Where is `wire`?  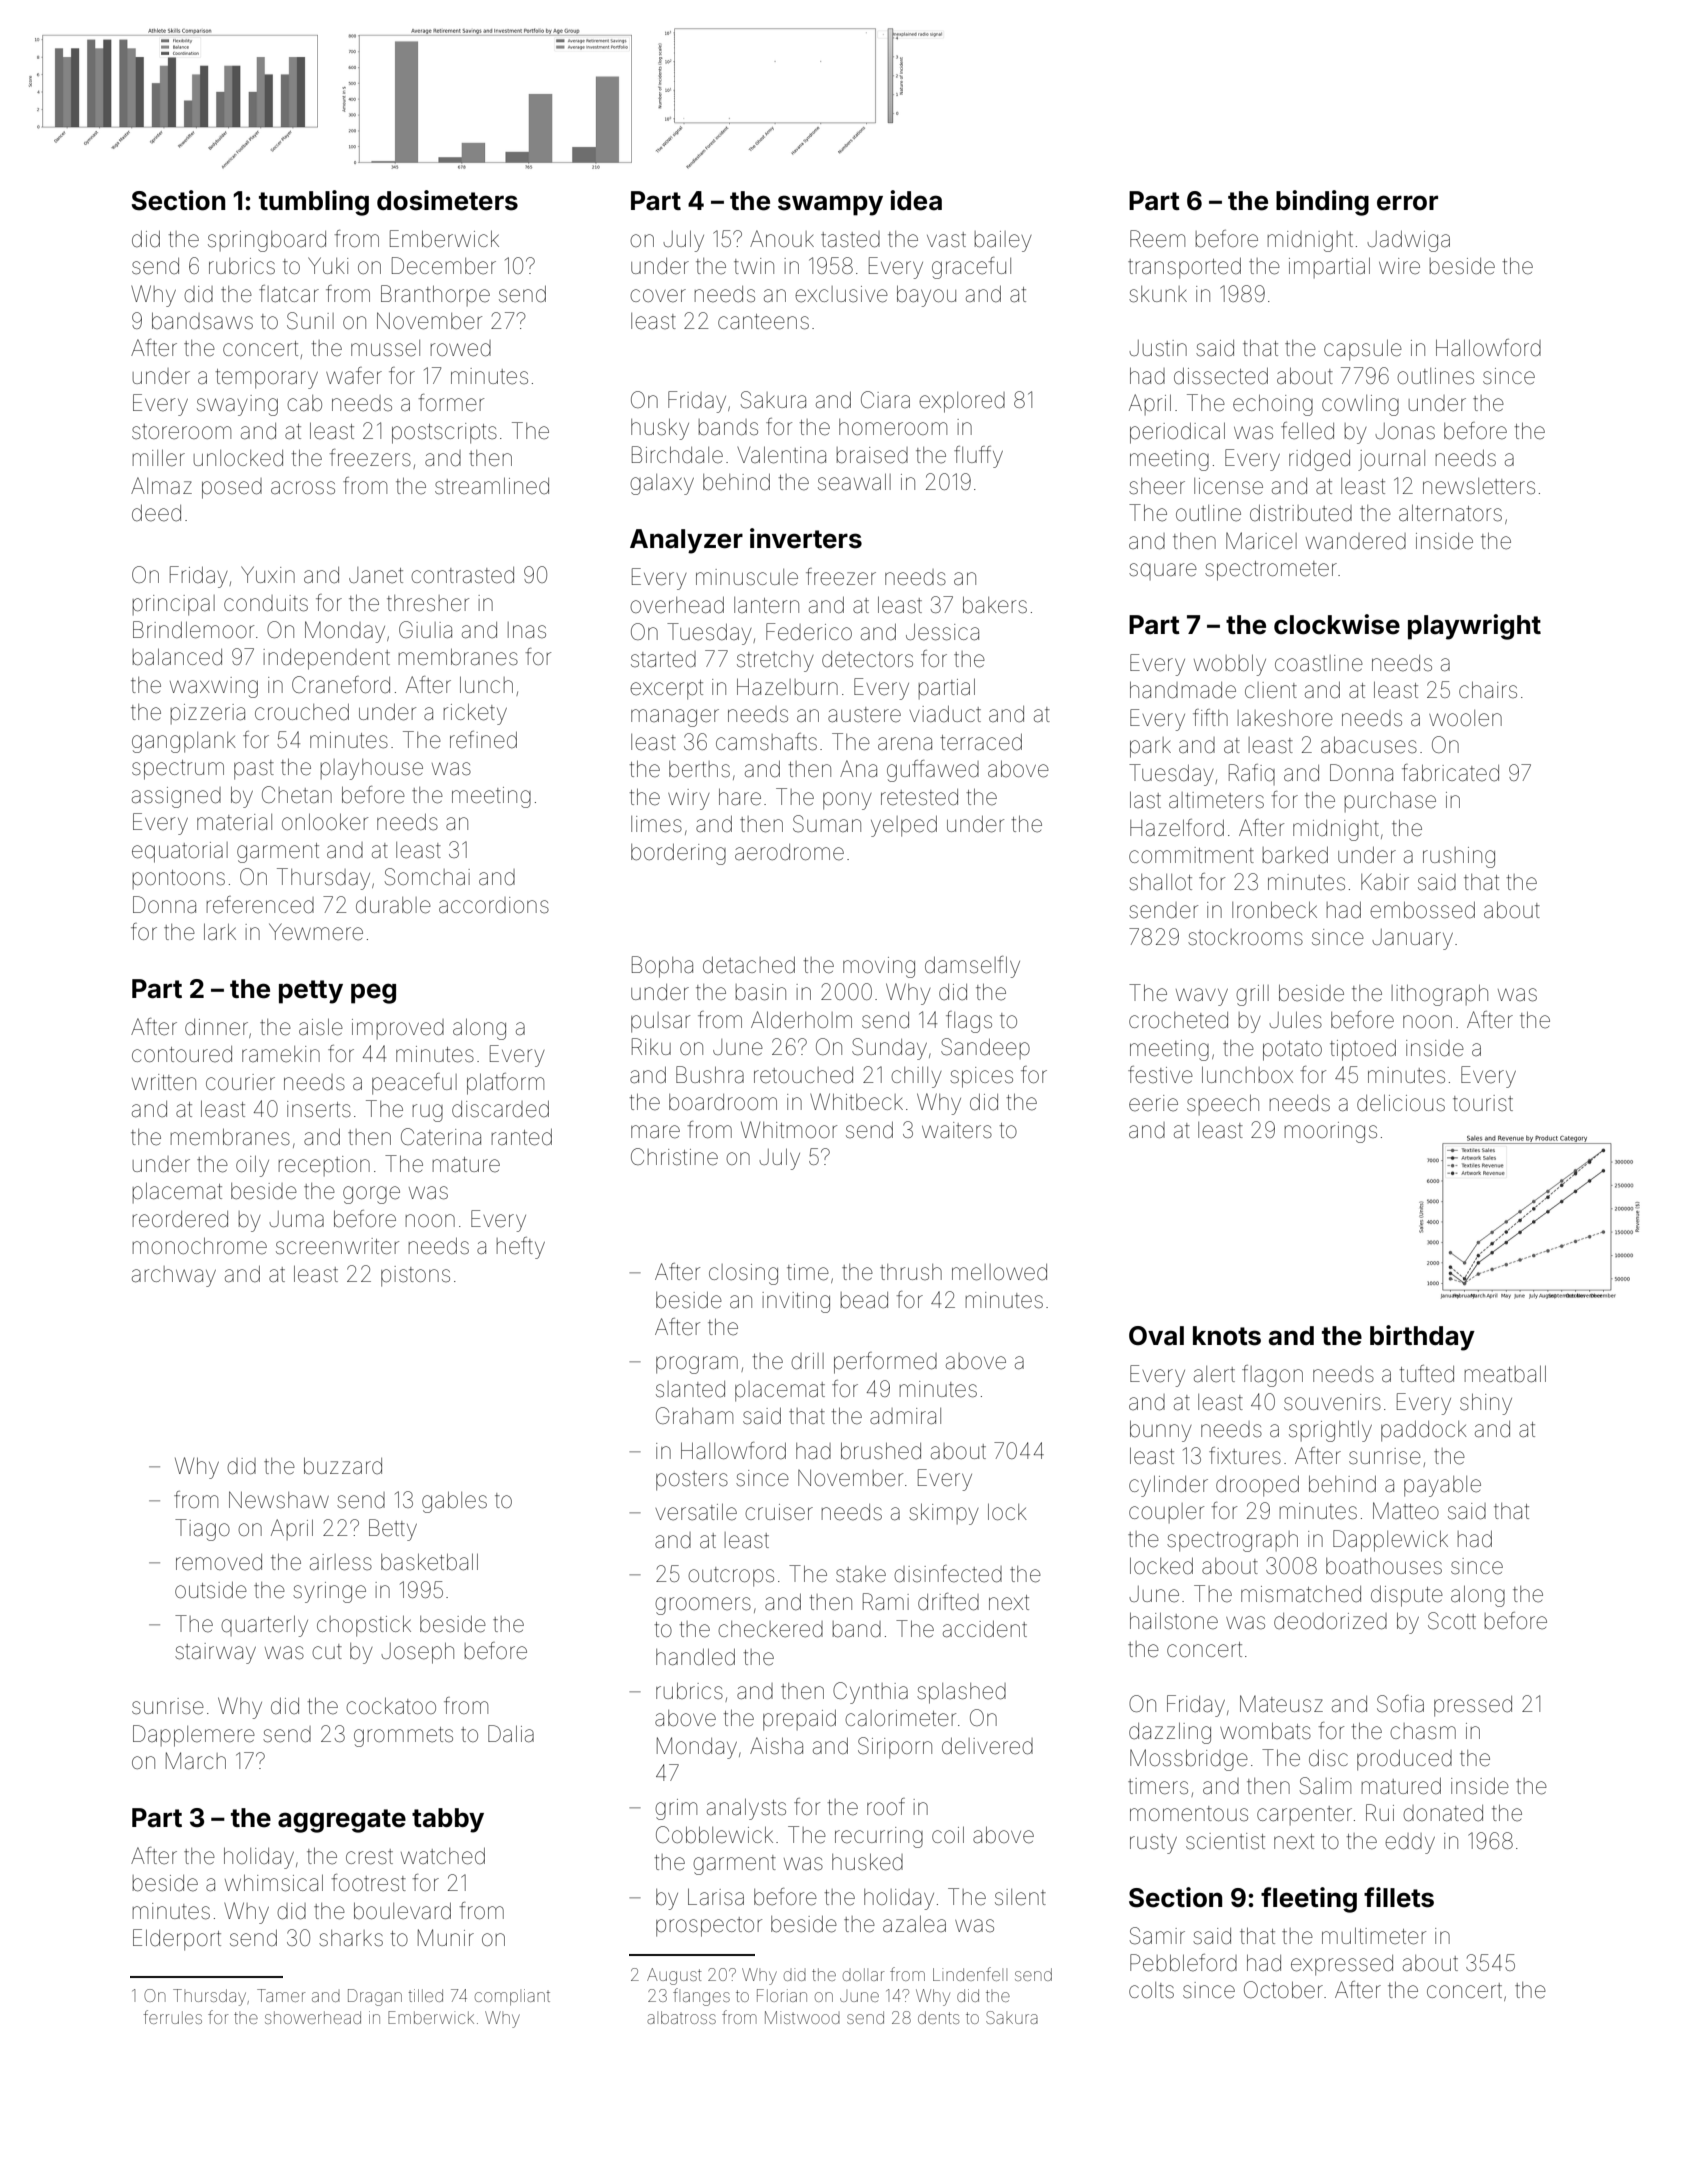
wire is located at coordinates (1399, 266).
